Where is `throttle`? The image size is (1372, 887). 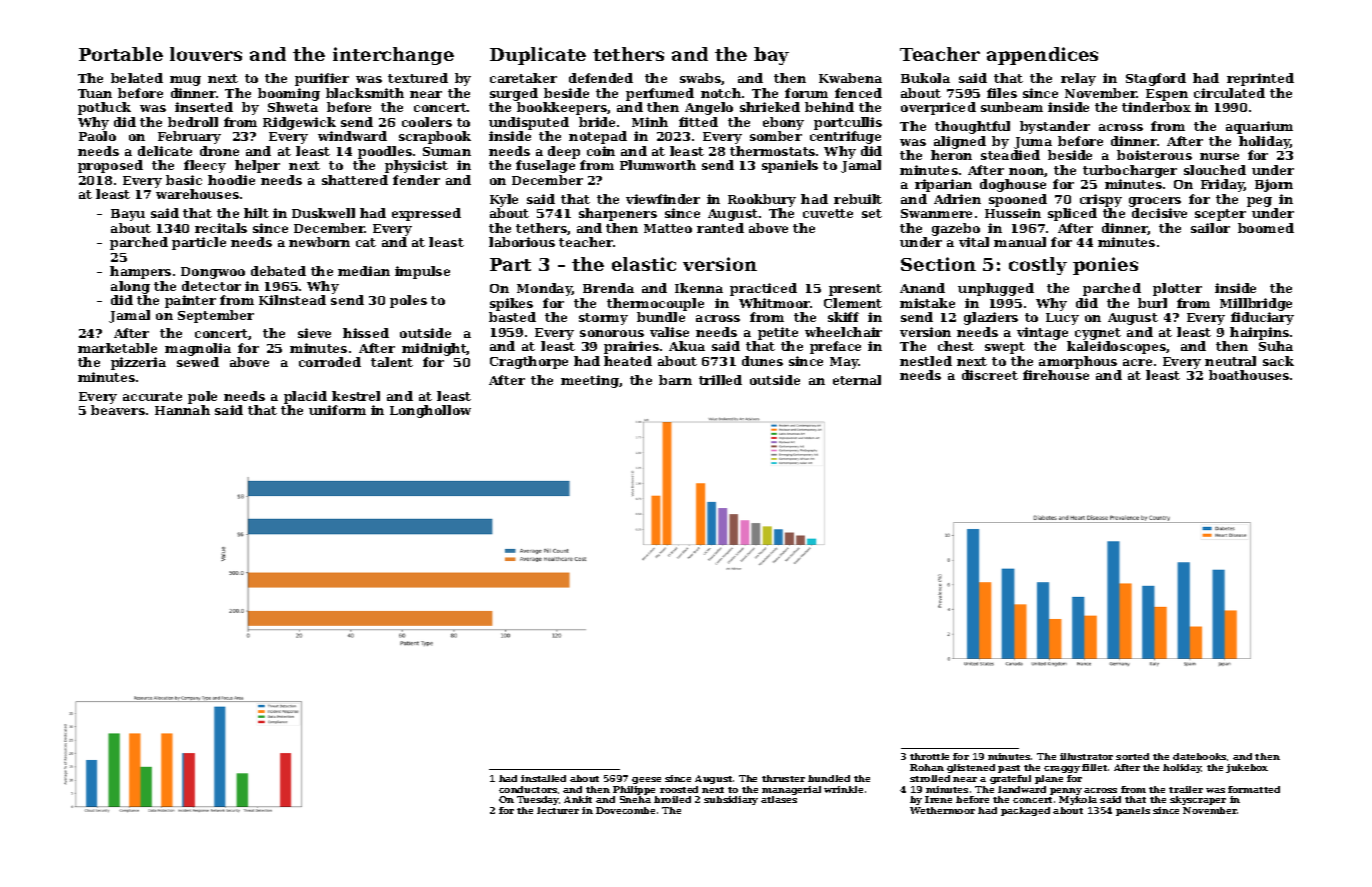
throttle is located at coordinates (929, 756).
